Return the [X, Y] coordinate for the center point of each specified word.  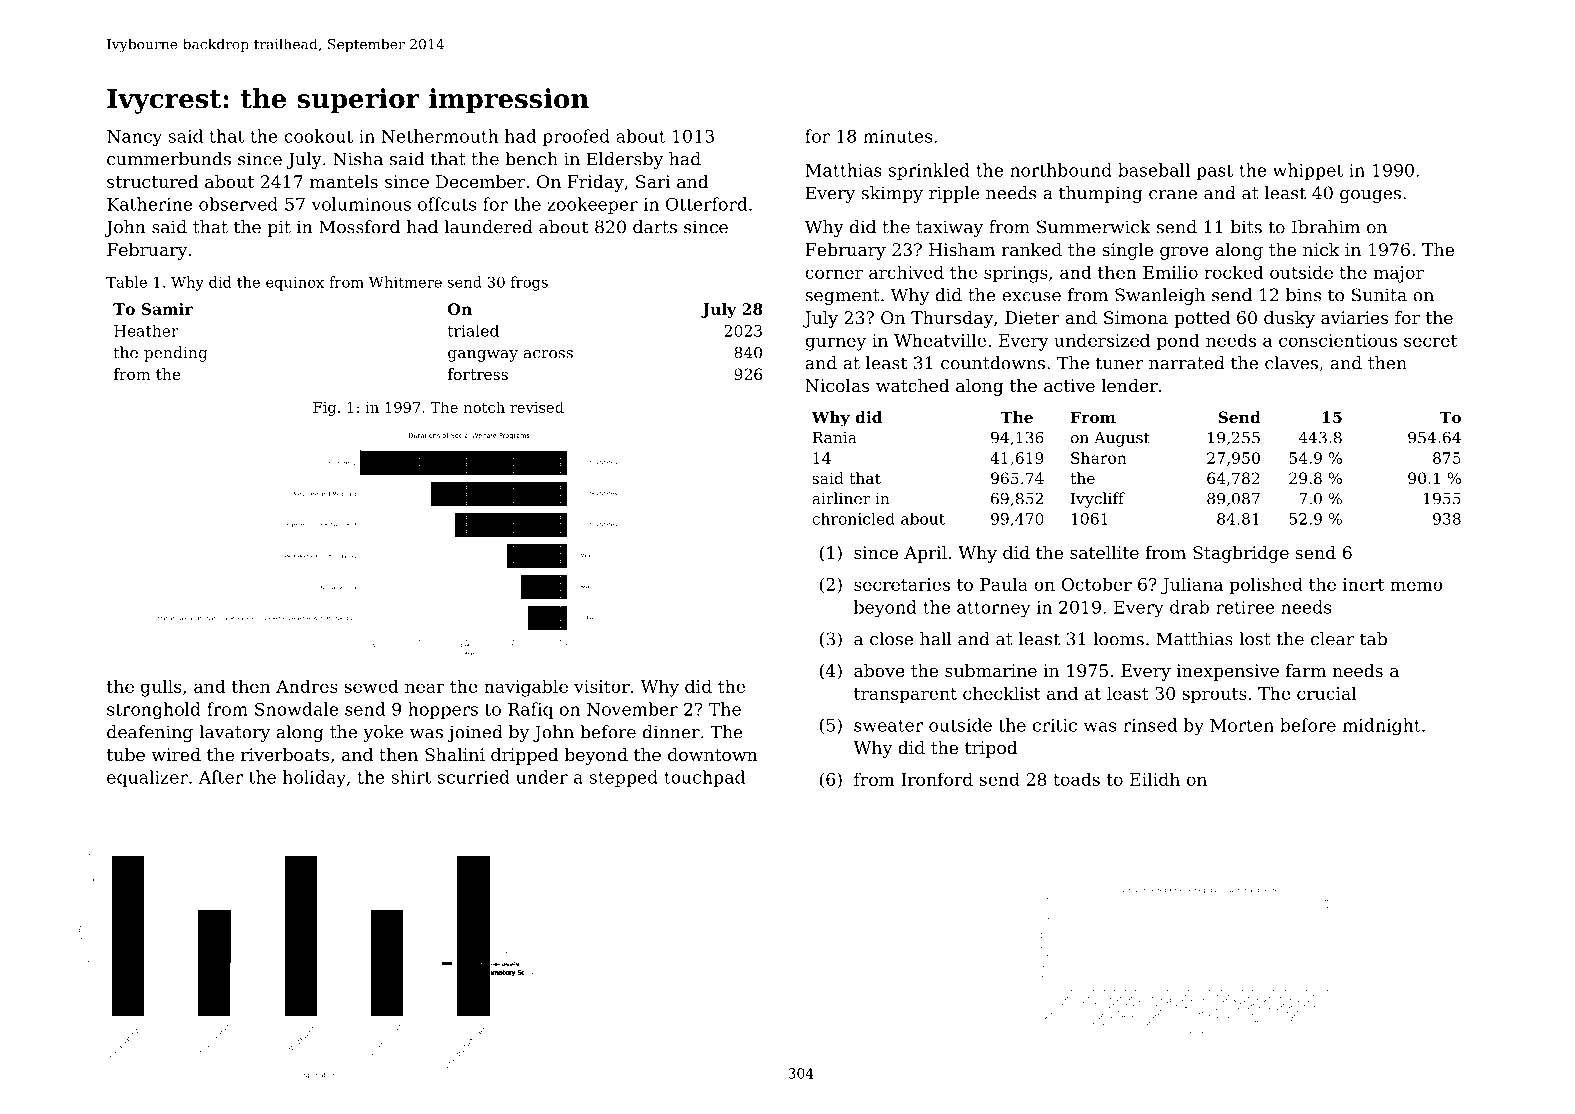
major [1399, 274]
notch [484, 407]
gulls [161, 688]
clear [1332, 639]
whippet [1308, 171]
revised [537, 407]
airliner [841, 498]
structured [153, 181]
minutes [897, 136]
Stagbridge [1241, 554]
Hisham [962, 249]
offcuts [447, 204]
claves [1291, 363]
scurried [474, 777]
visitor [602, 686]
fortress [478, 374]
